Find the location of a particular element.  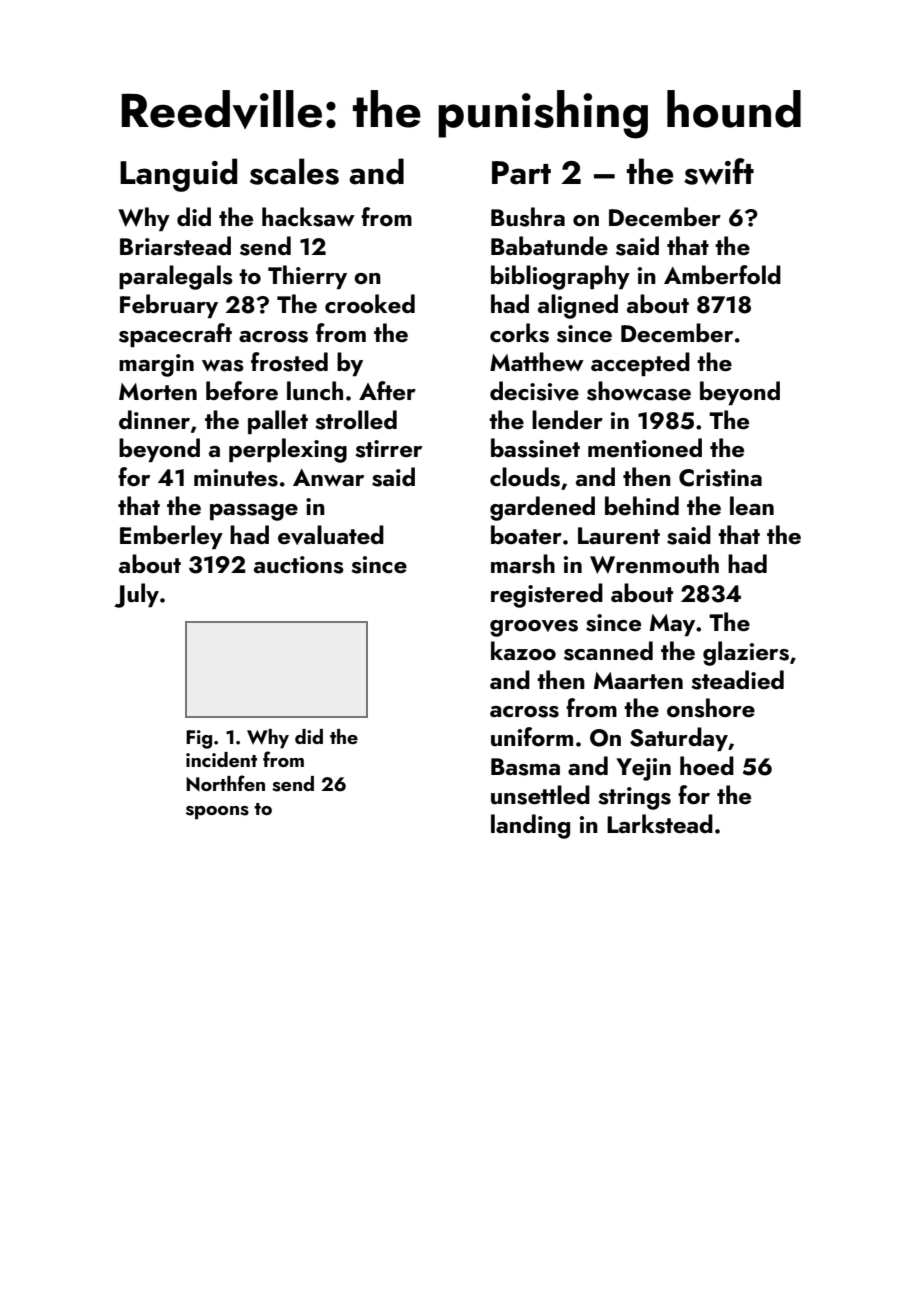

spoons is located at coordinates (217, 813).
